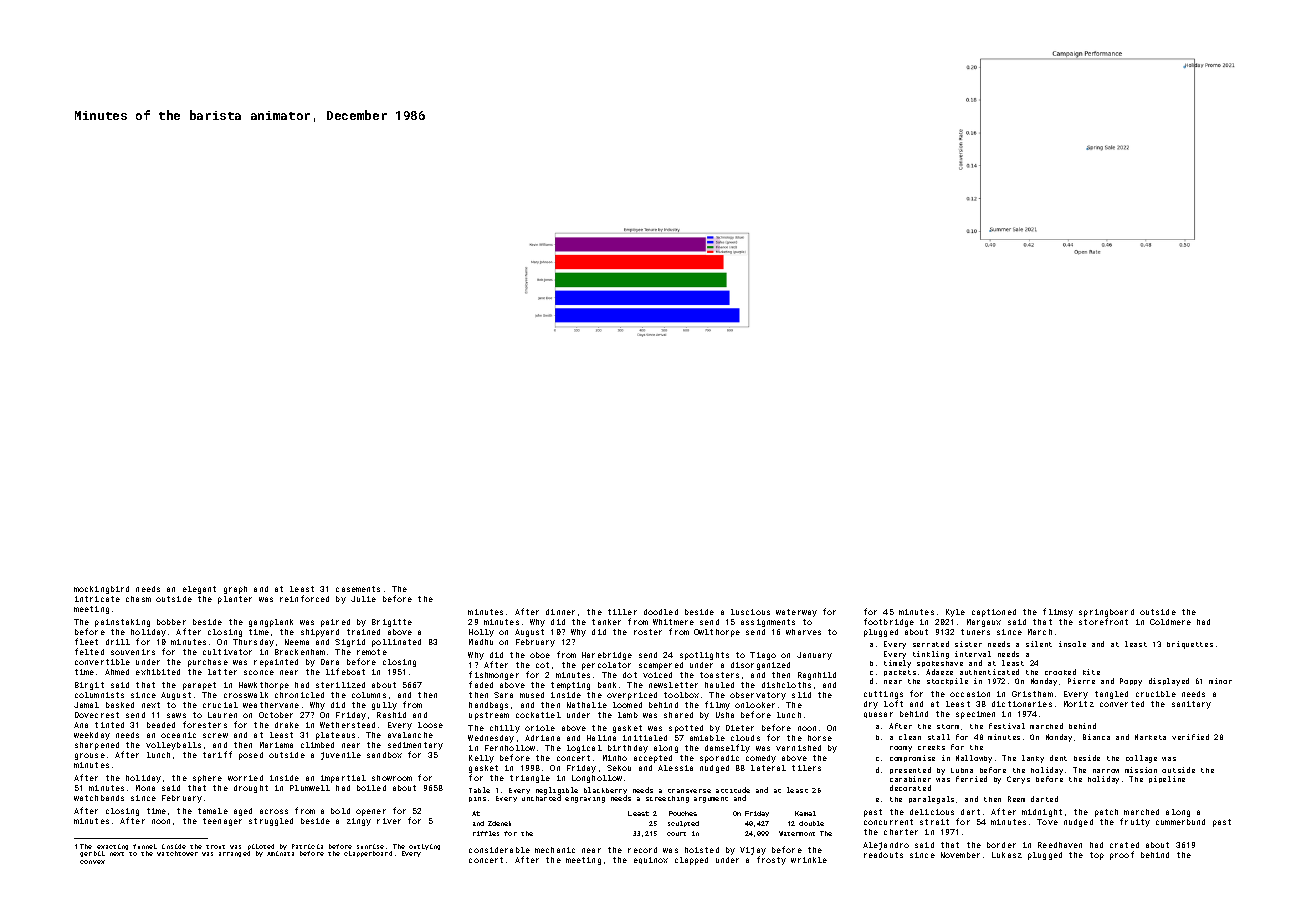  Describe the element at coordinates (101, 590) in the image. I see `mockingbird` at that location.
